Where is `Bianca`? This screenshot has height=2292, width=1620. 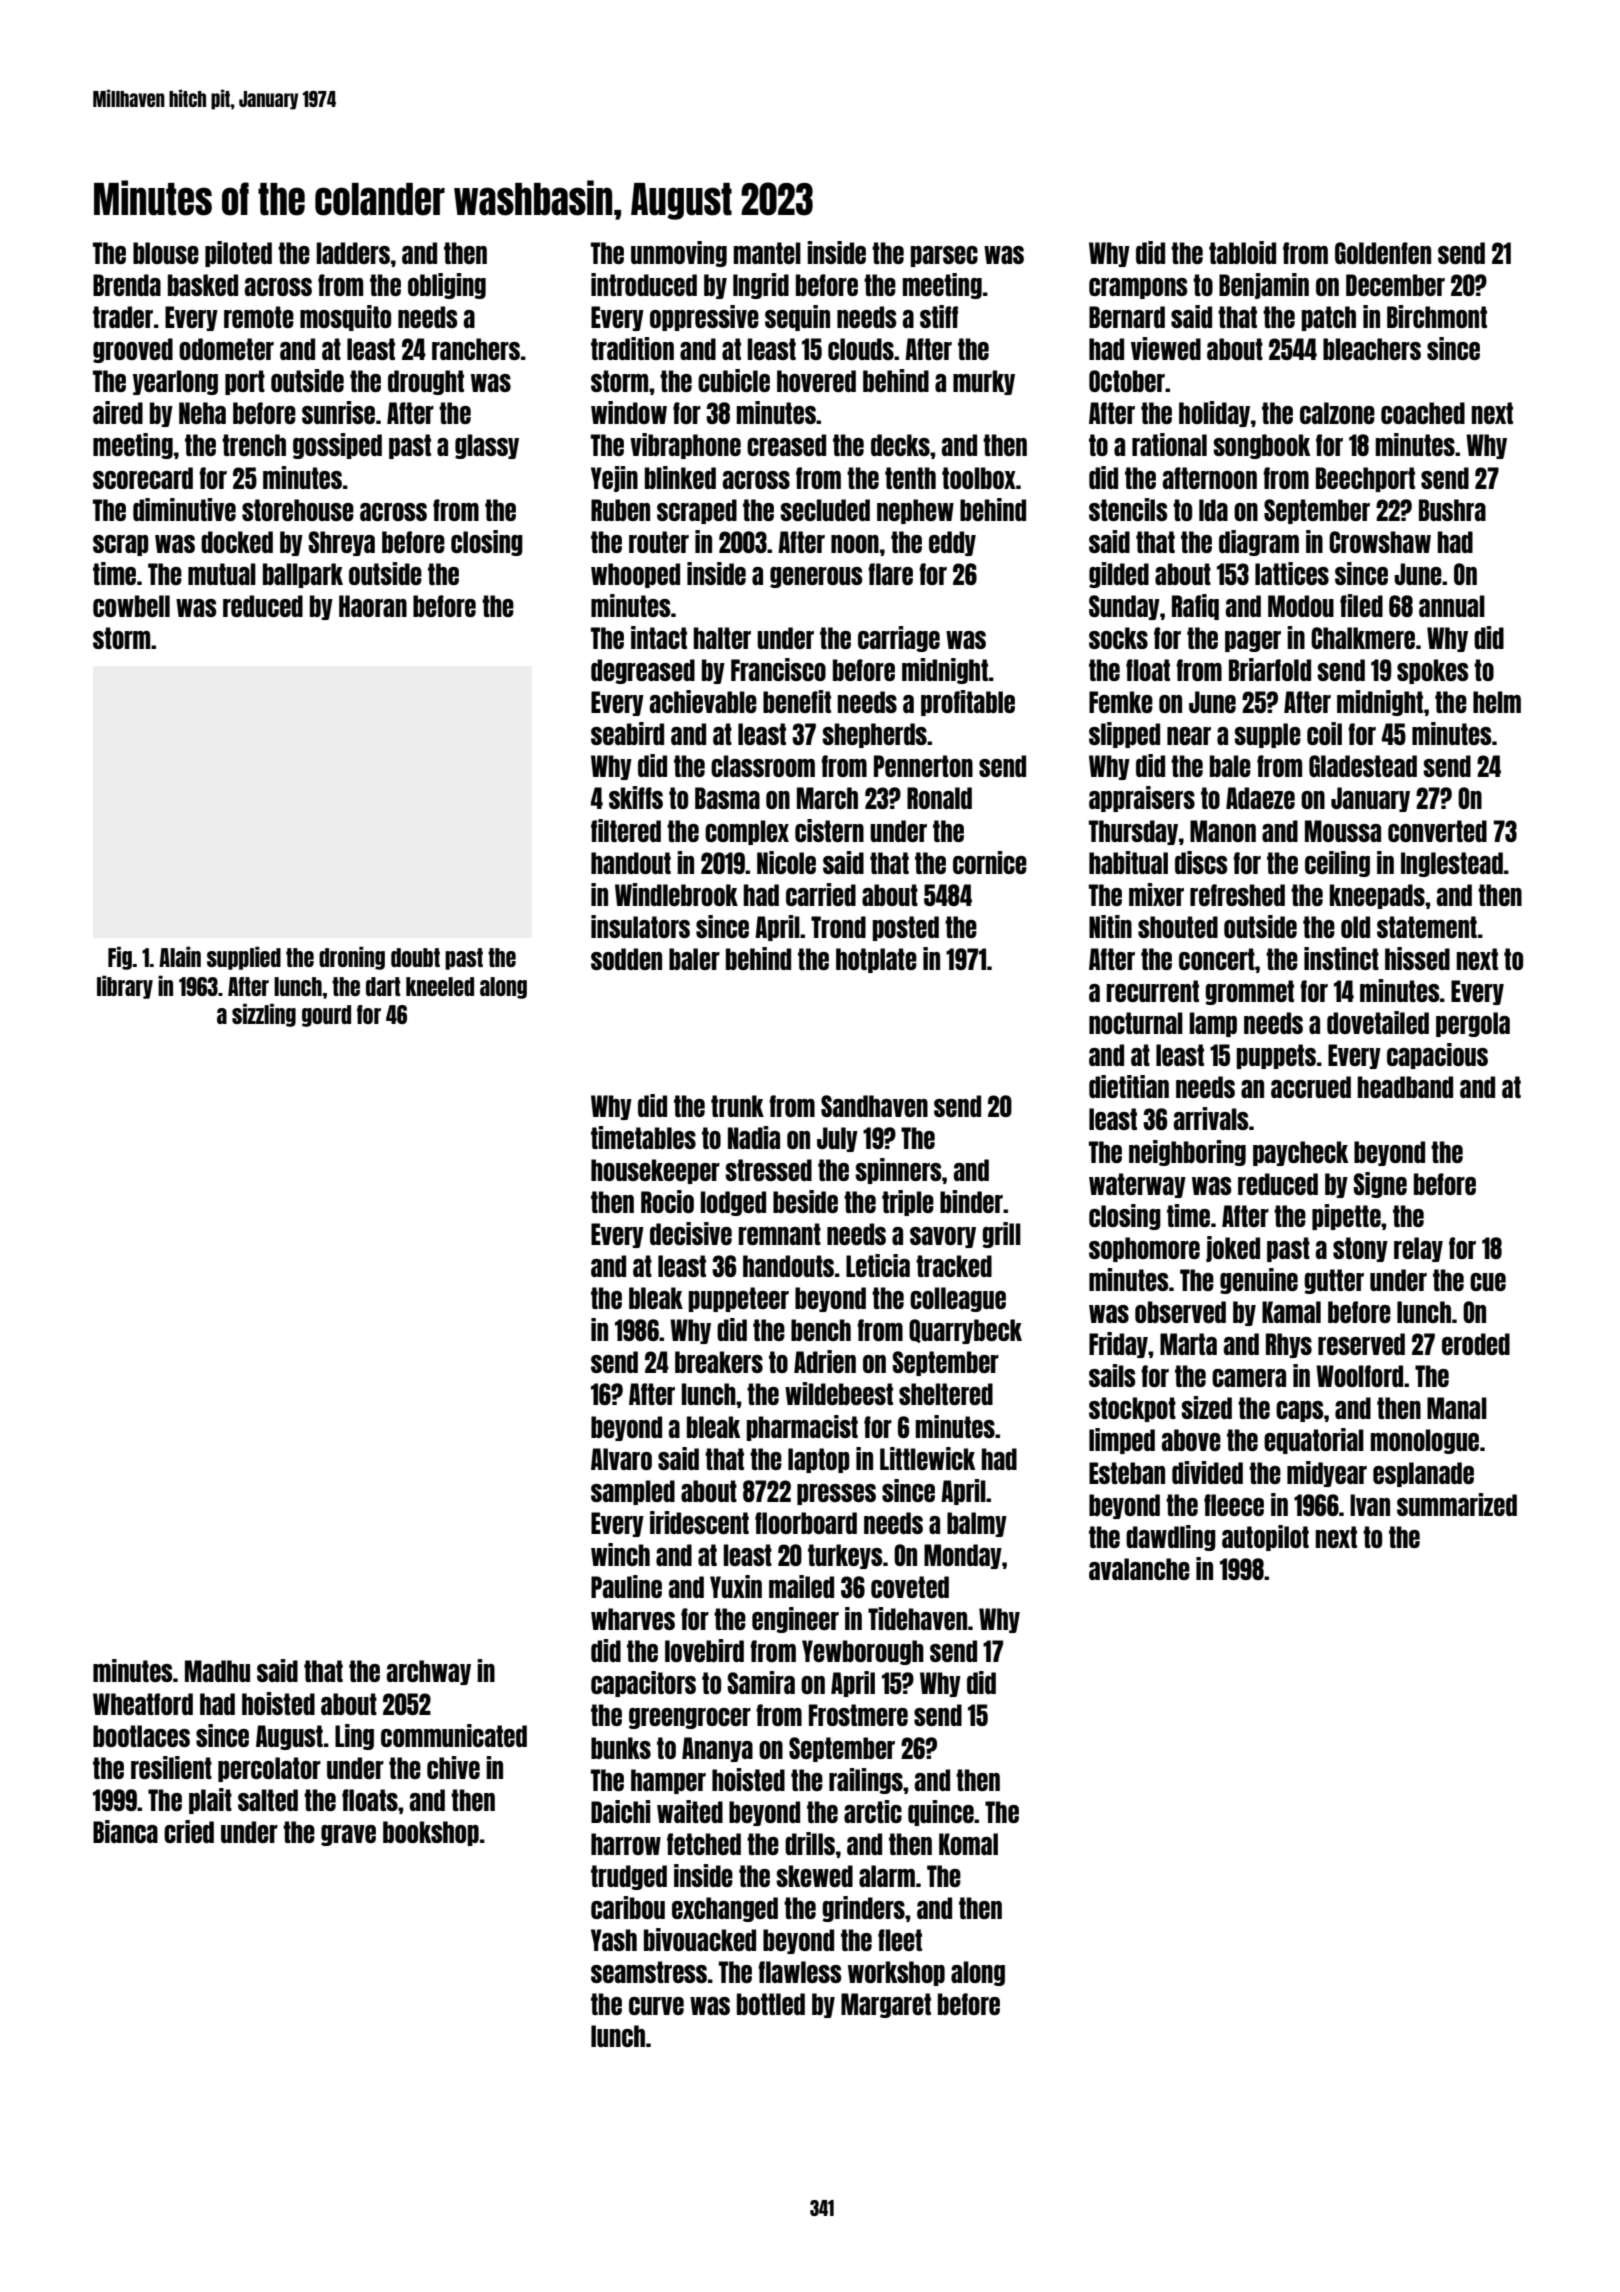 Bianca is located at coordinates (125, 1831).
